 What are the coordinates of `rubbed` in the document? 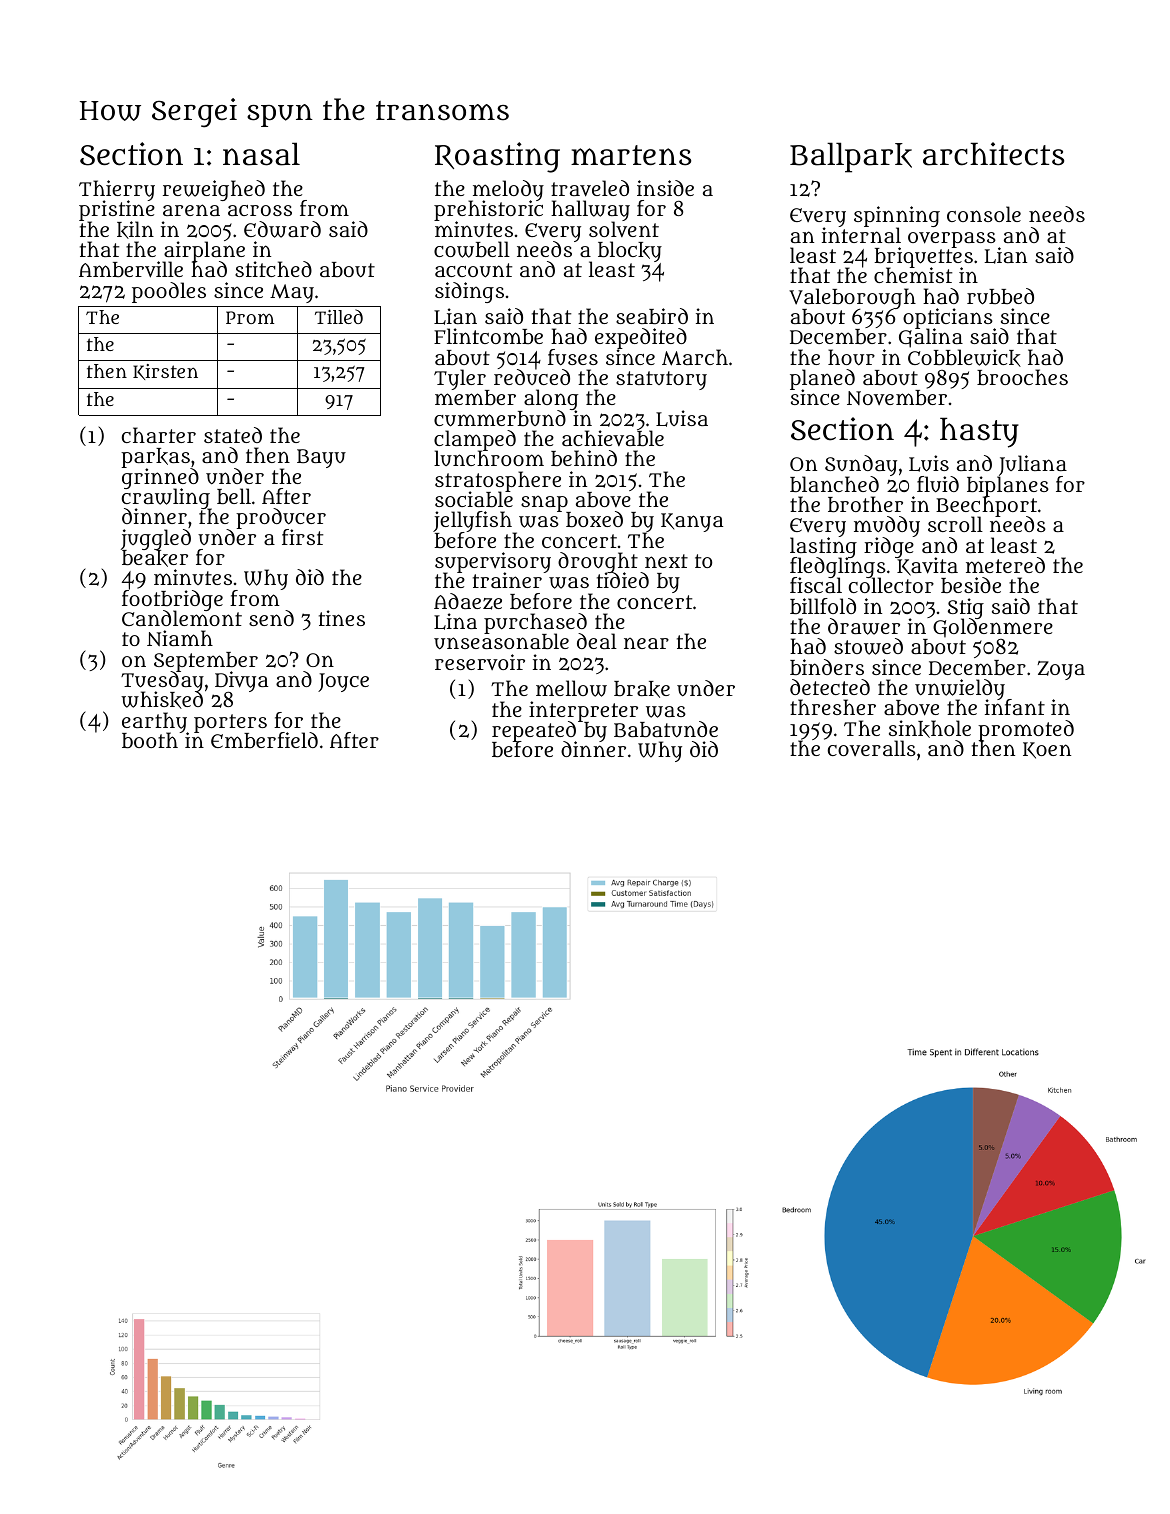 It's located at (1000, 296).
